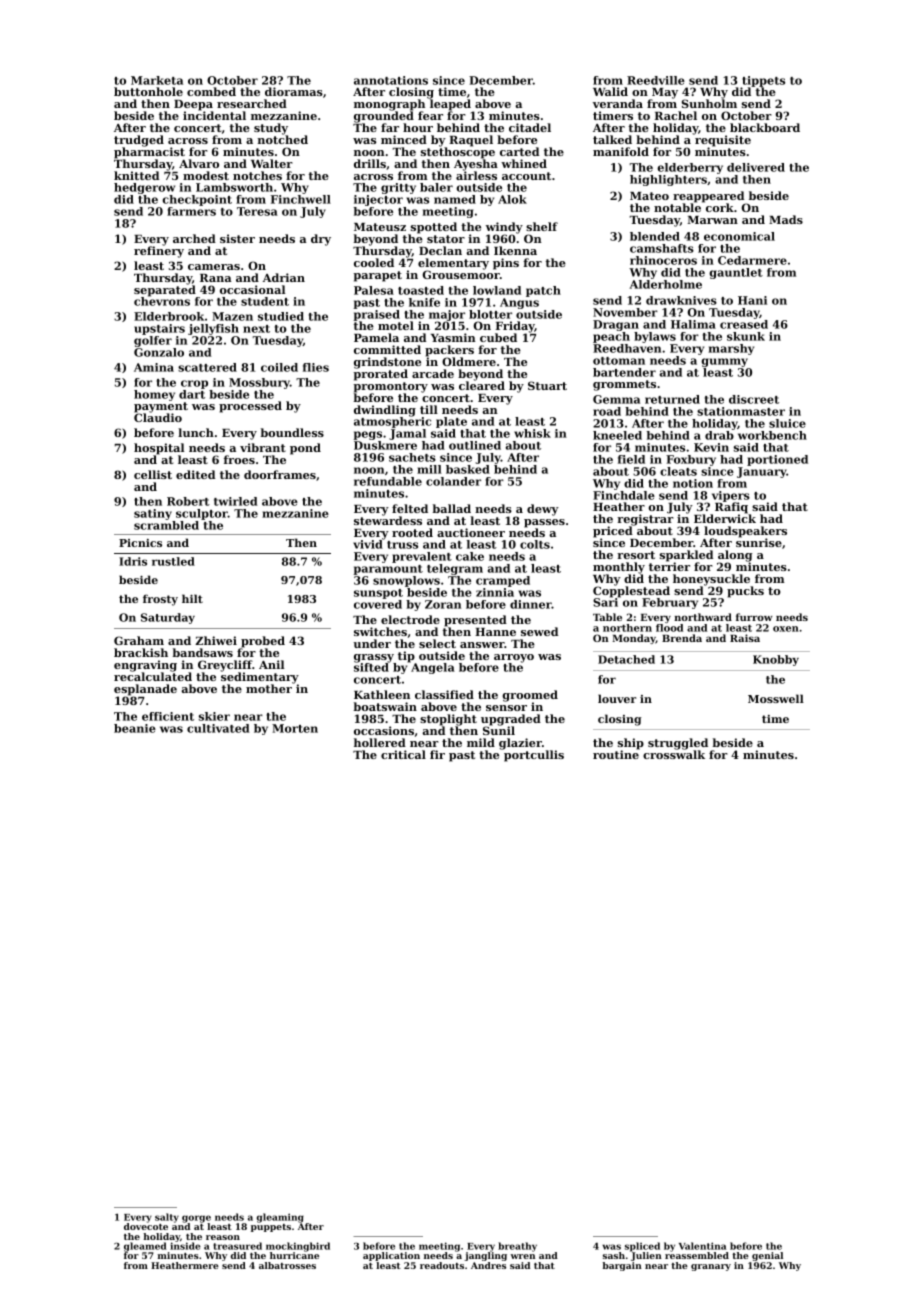  What do you see at coordinates (139, 141) in the page?
I see `trudged` at bounding box center [139, 141].
